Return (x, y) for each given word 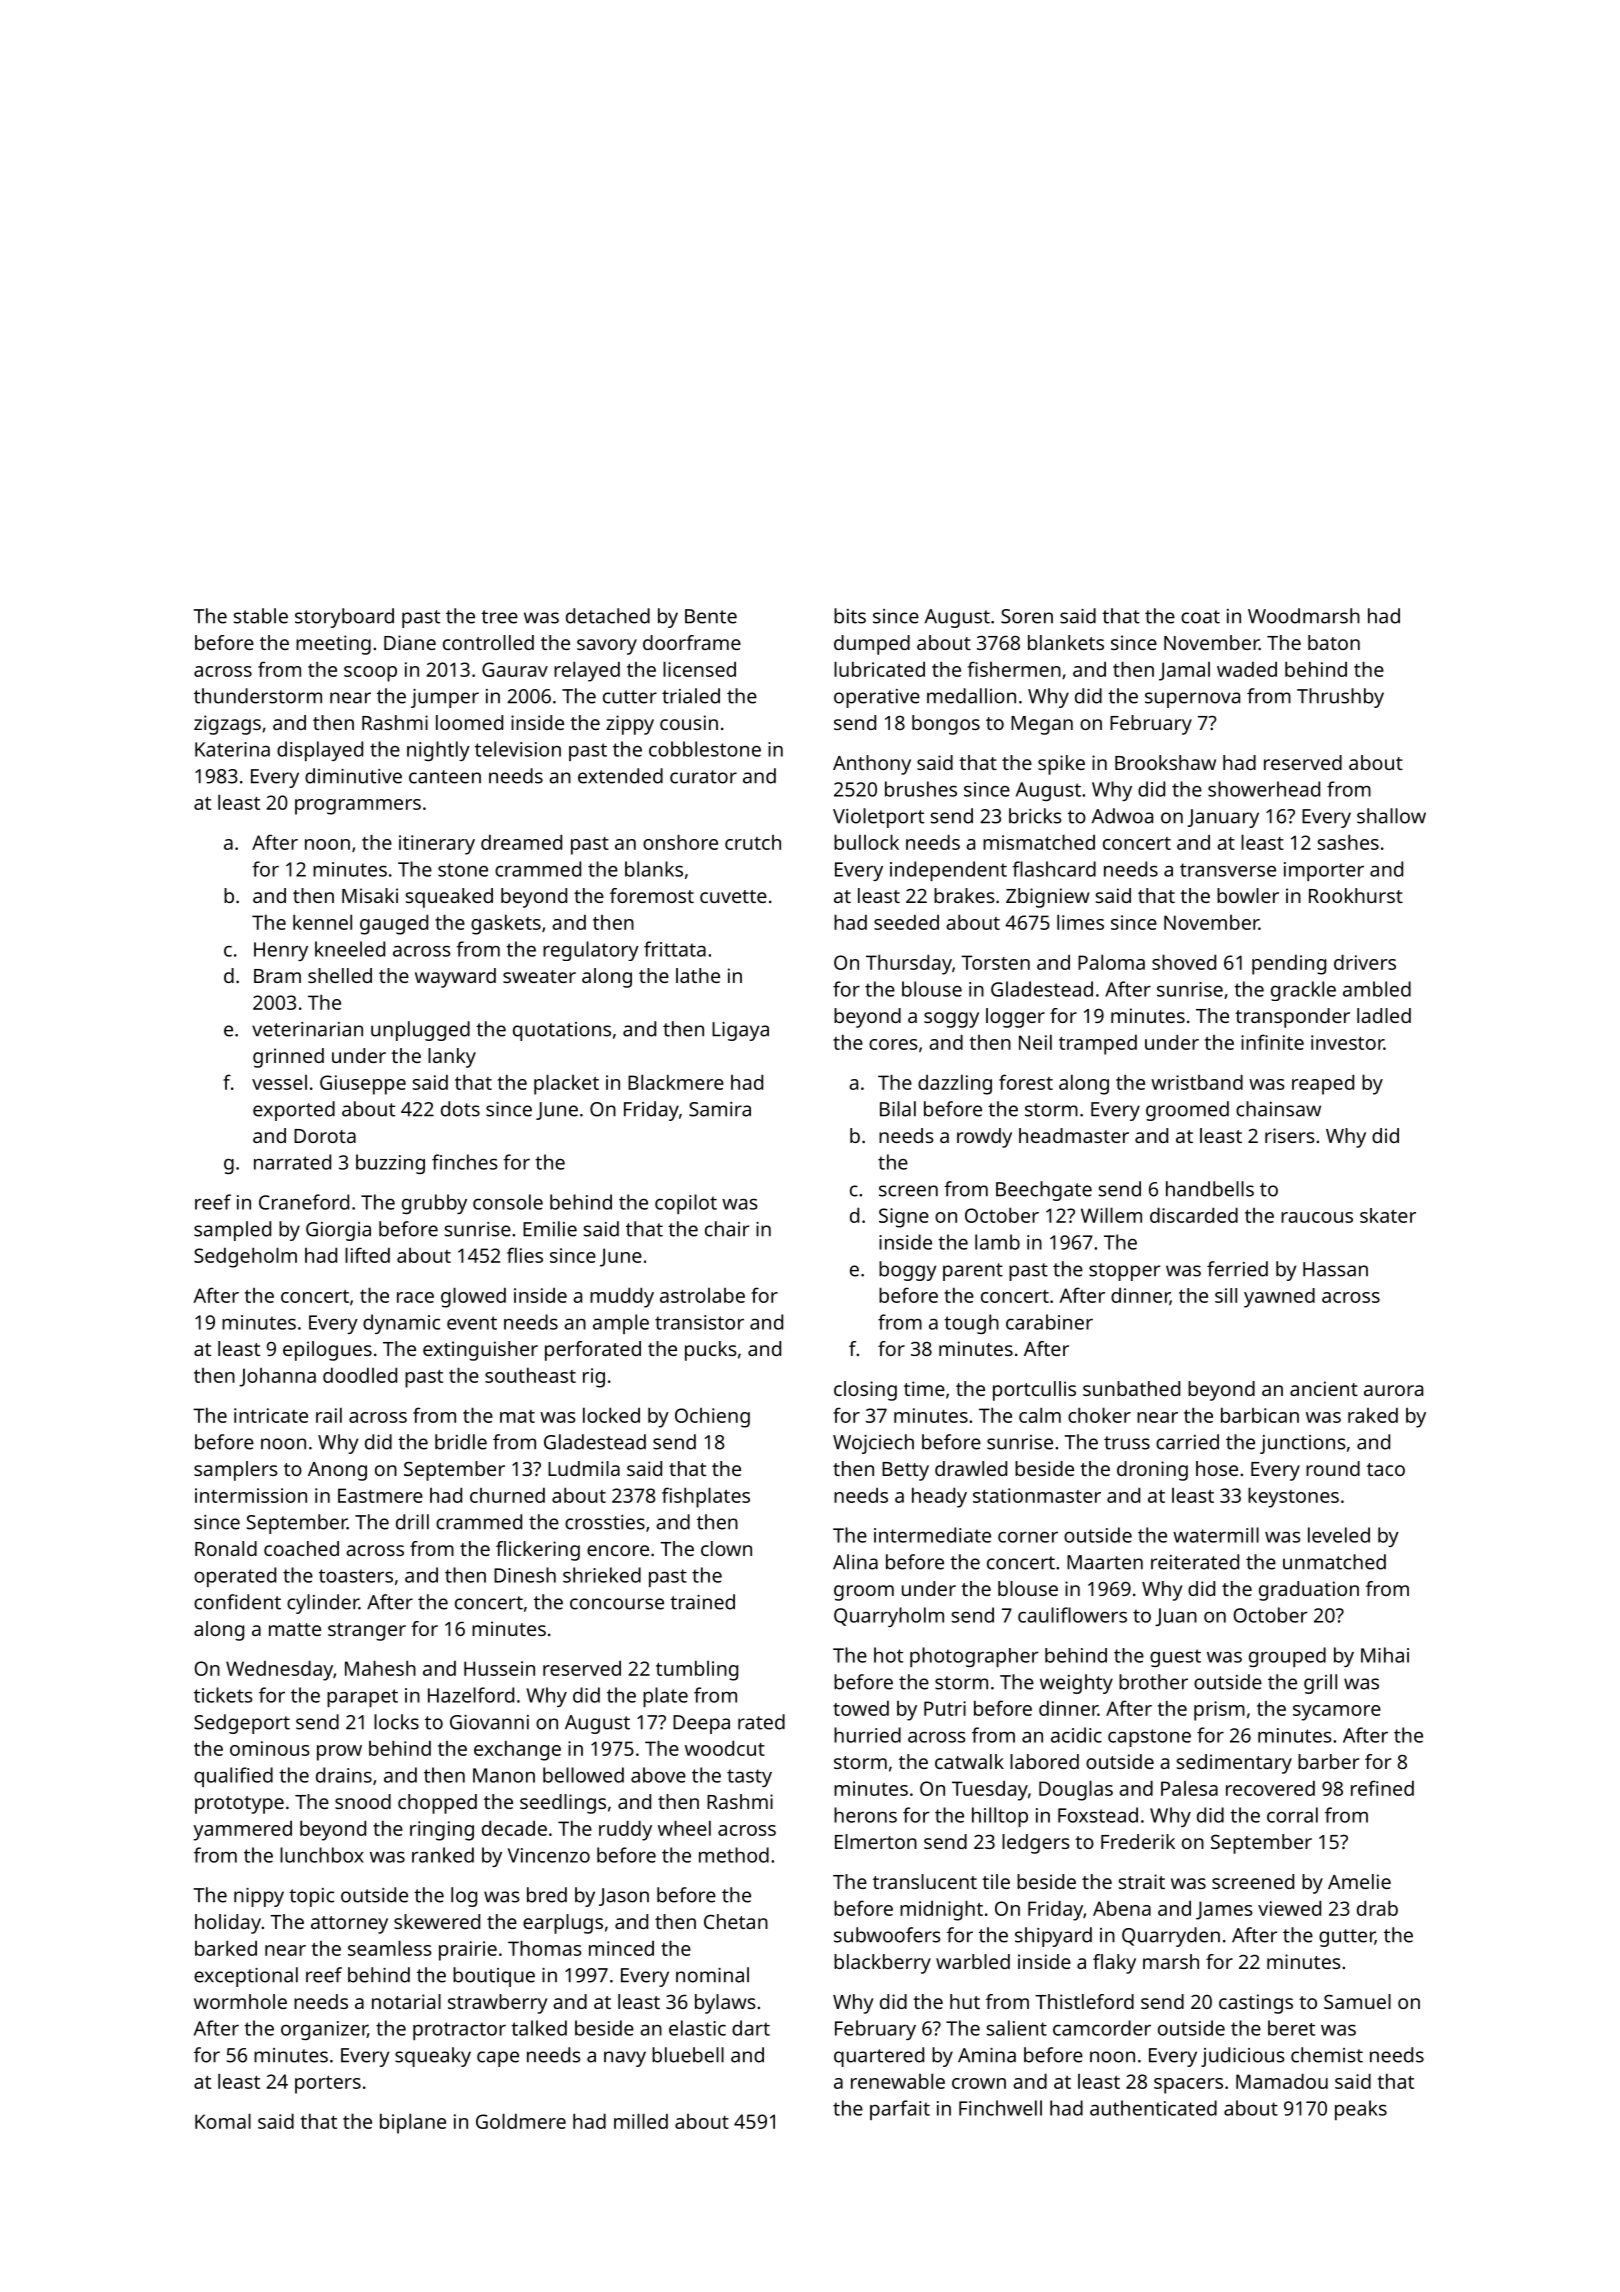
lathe (698, 975)
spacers (1188, 2086)
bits (850, 616)
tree (499, 617)
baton (1334, 642)
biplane (413, 2123)
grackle (1303, 991)
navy (625, 2059)
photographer (974, 1657)
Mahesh (380, 1668)
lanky (452, 1058)
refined (1382, 1788)
